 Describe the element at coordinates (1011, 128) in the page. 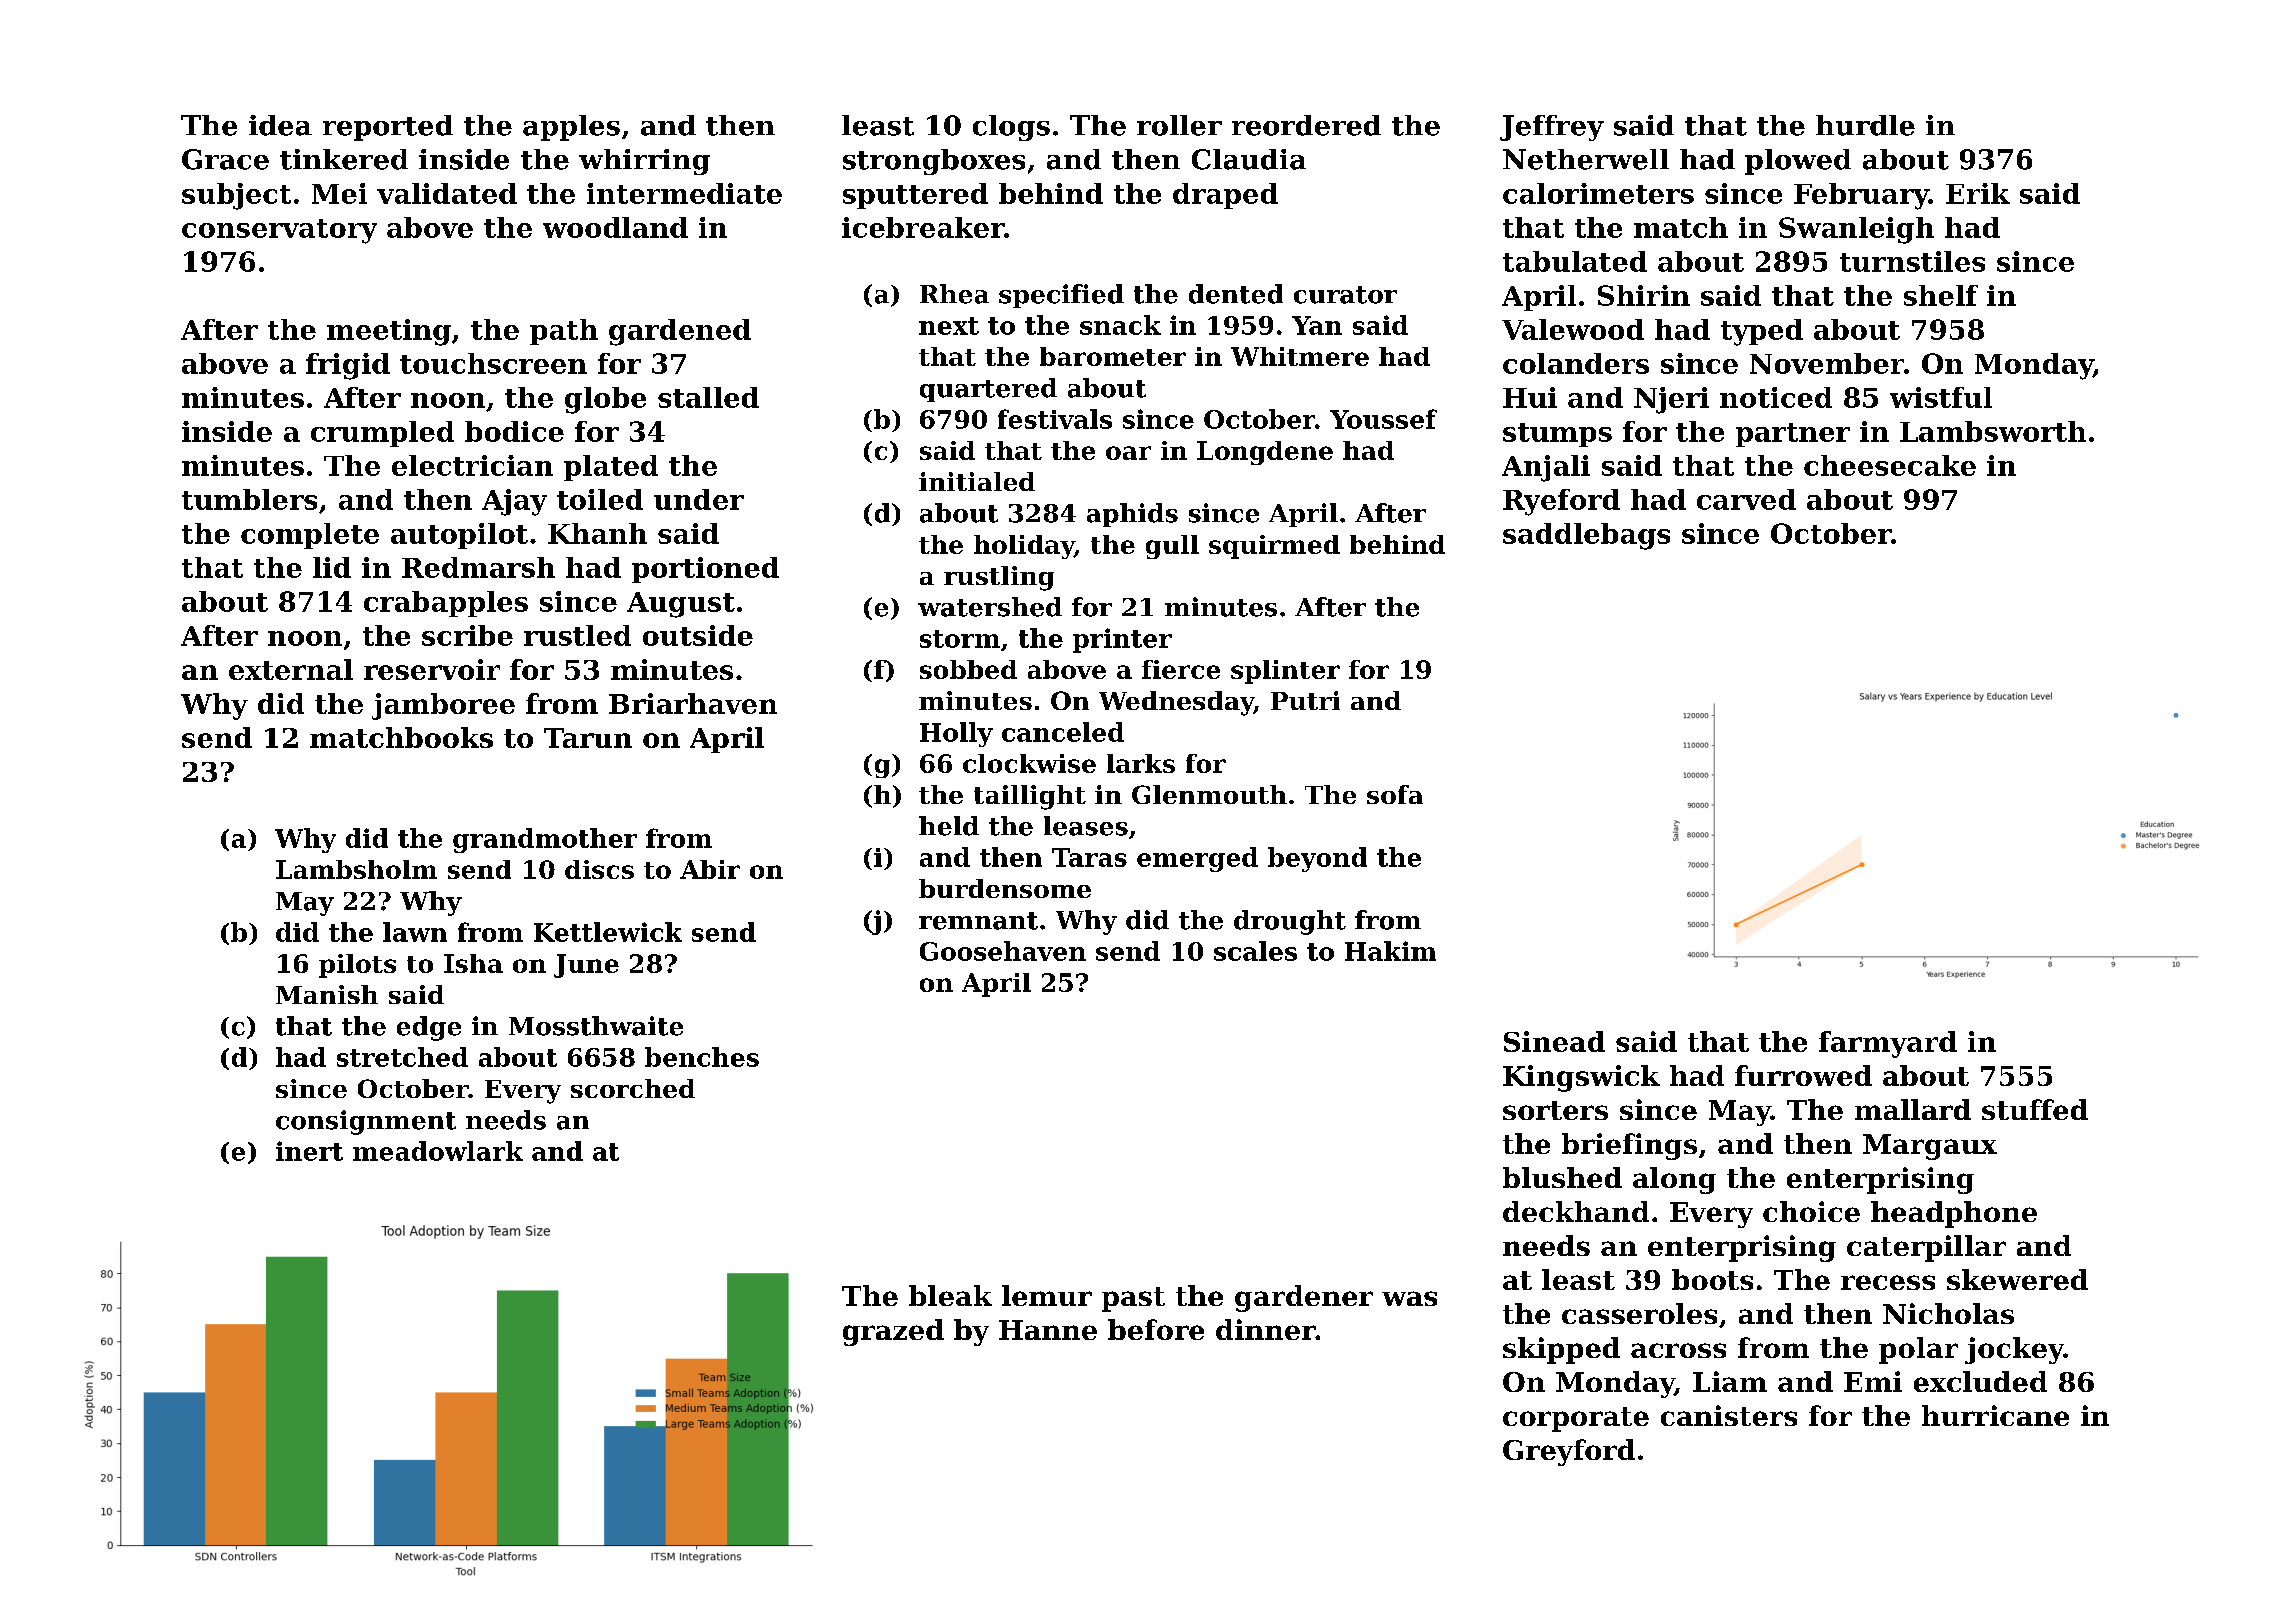

I see `clogs` at that location.
